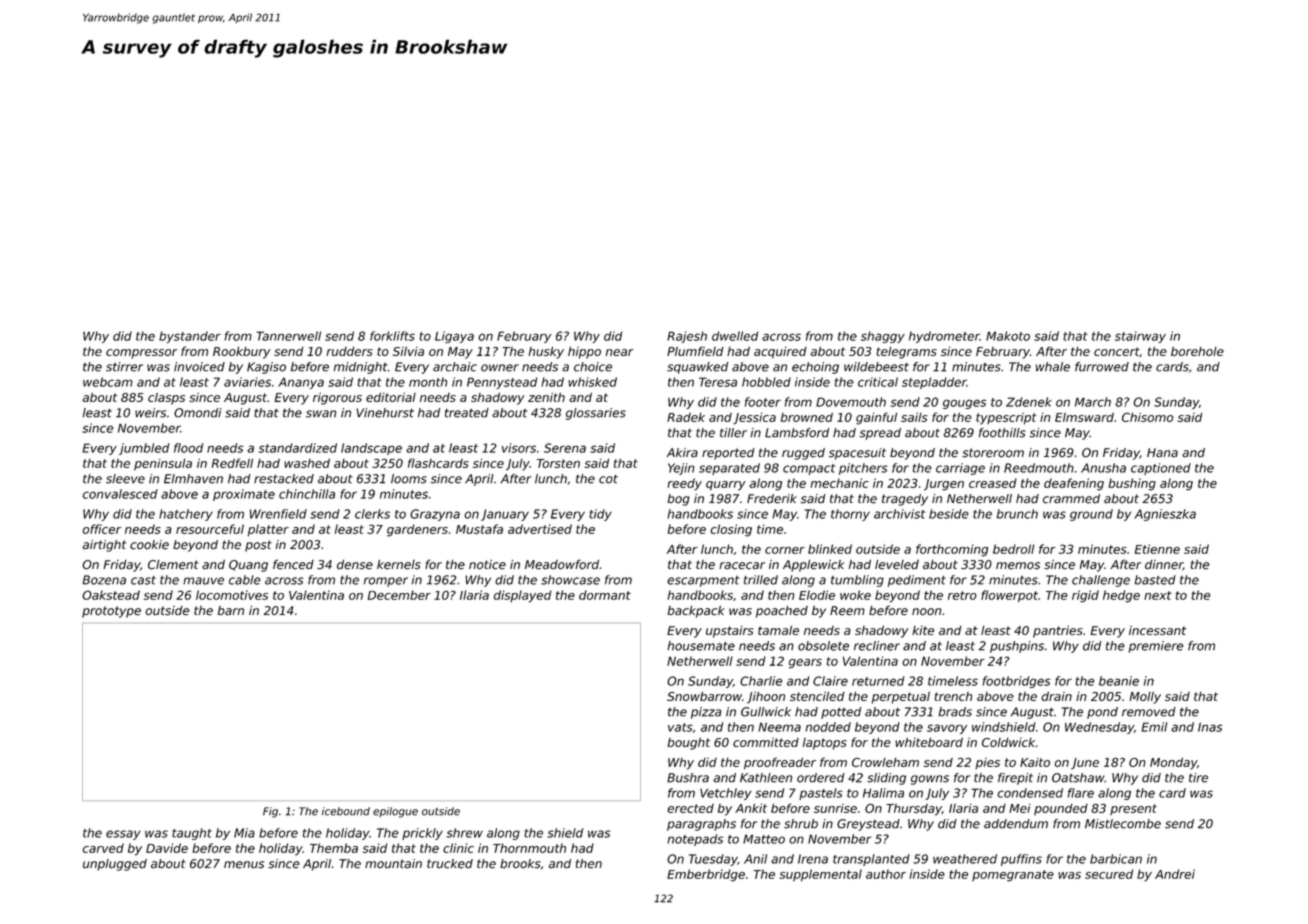  What do you see at coordinates (897, 565) in the page?
I see `leveled` at bounding box center [897, 565].
